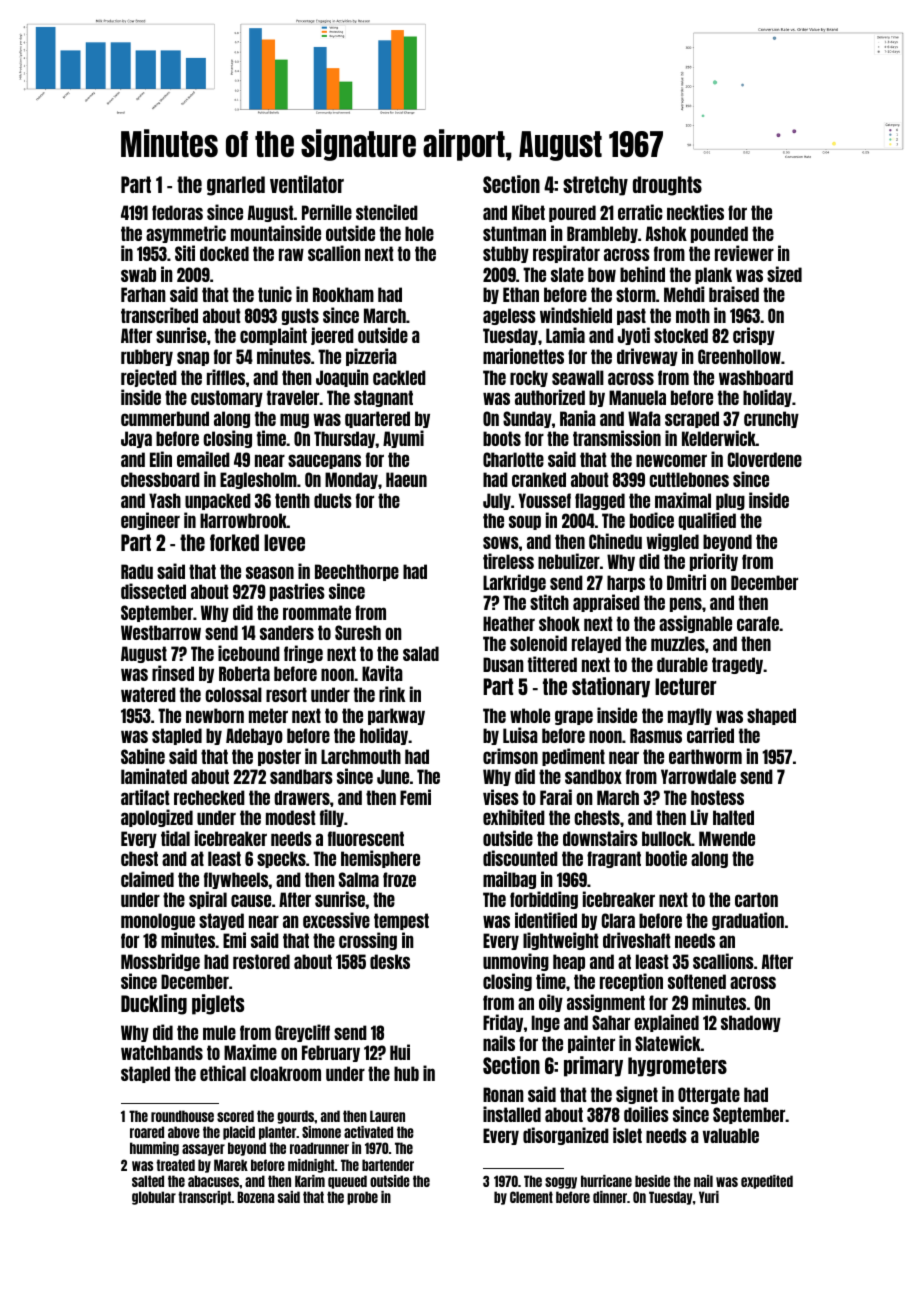  Describe the element at coordinates (358, 632) in the document. I see `Suresh` at that location.
